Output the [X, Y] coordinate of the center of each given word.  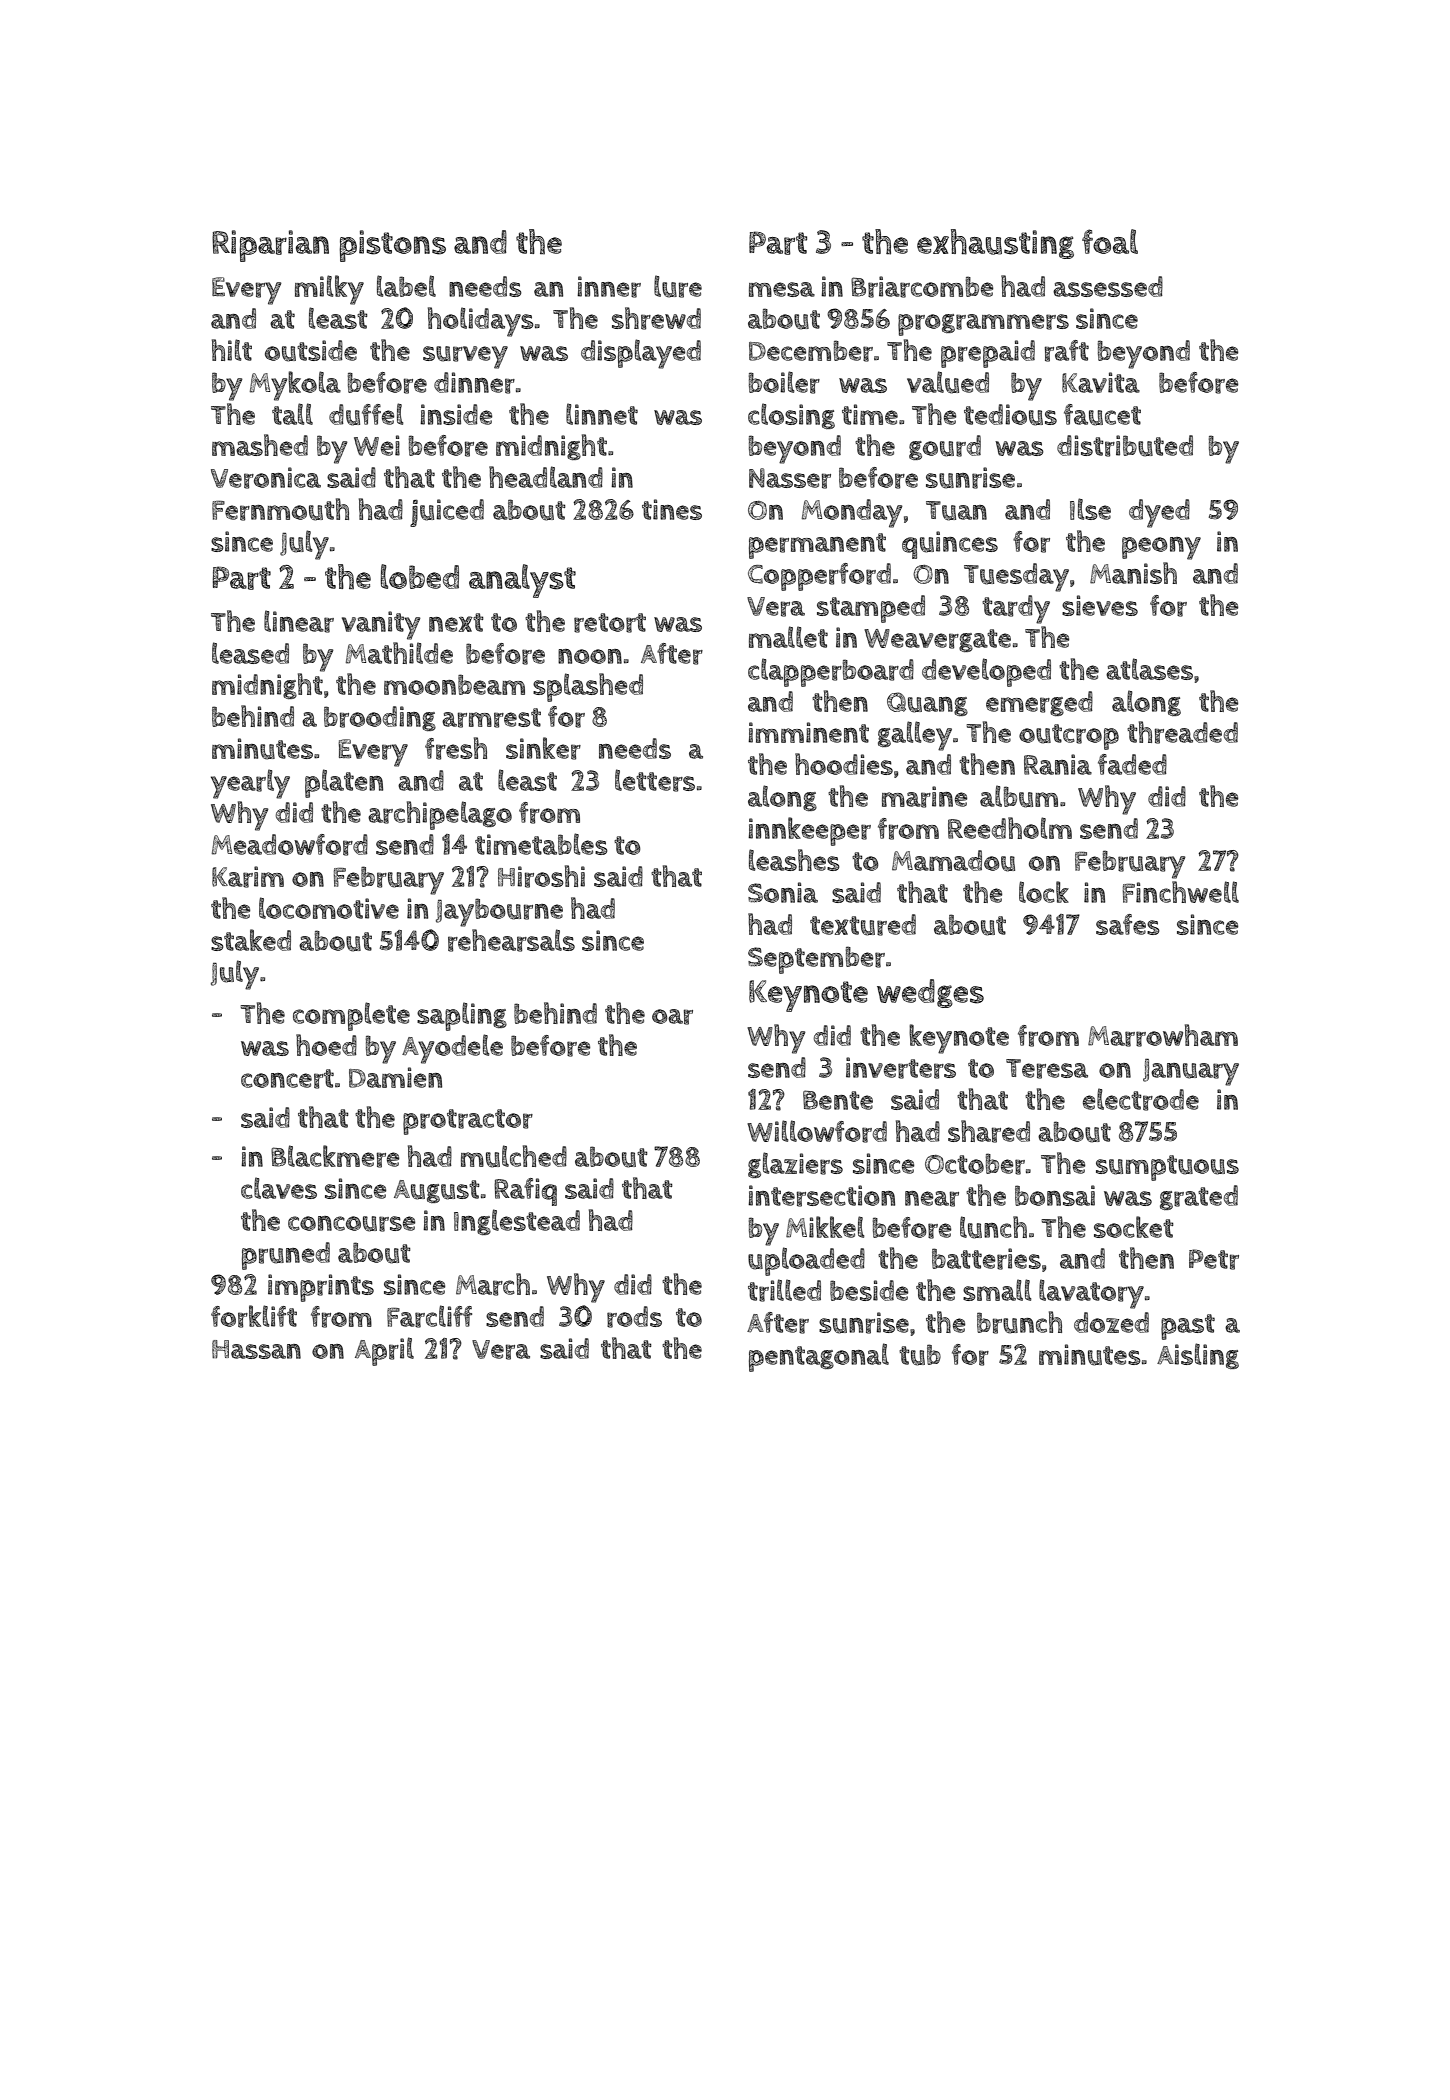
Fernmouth [280, 509]
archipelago [440, 815]
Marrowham [1163, 1035]
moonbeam [454, 684]
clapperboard [831, 672]
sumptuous [1167, 1168]
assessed [1108, 286]
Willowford [817, 1131]
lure [678, 286]
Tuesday [1016, 577]
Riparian [270, 246]
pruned [286, 1256]
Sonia [783, 892]
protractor [468, 1122]
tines [672, 509]
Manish [1133, 573]
